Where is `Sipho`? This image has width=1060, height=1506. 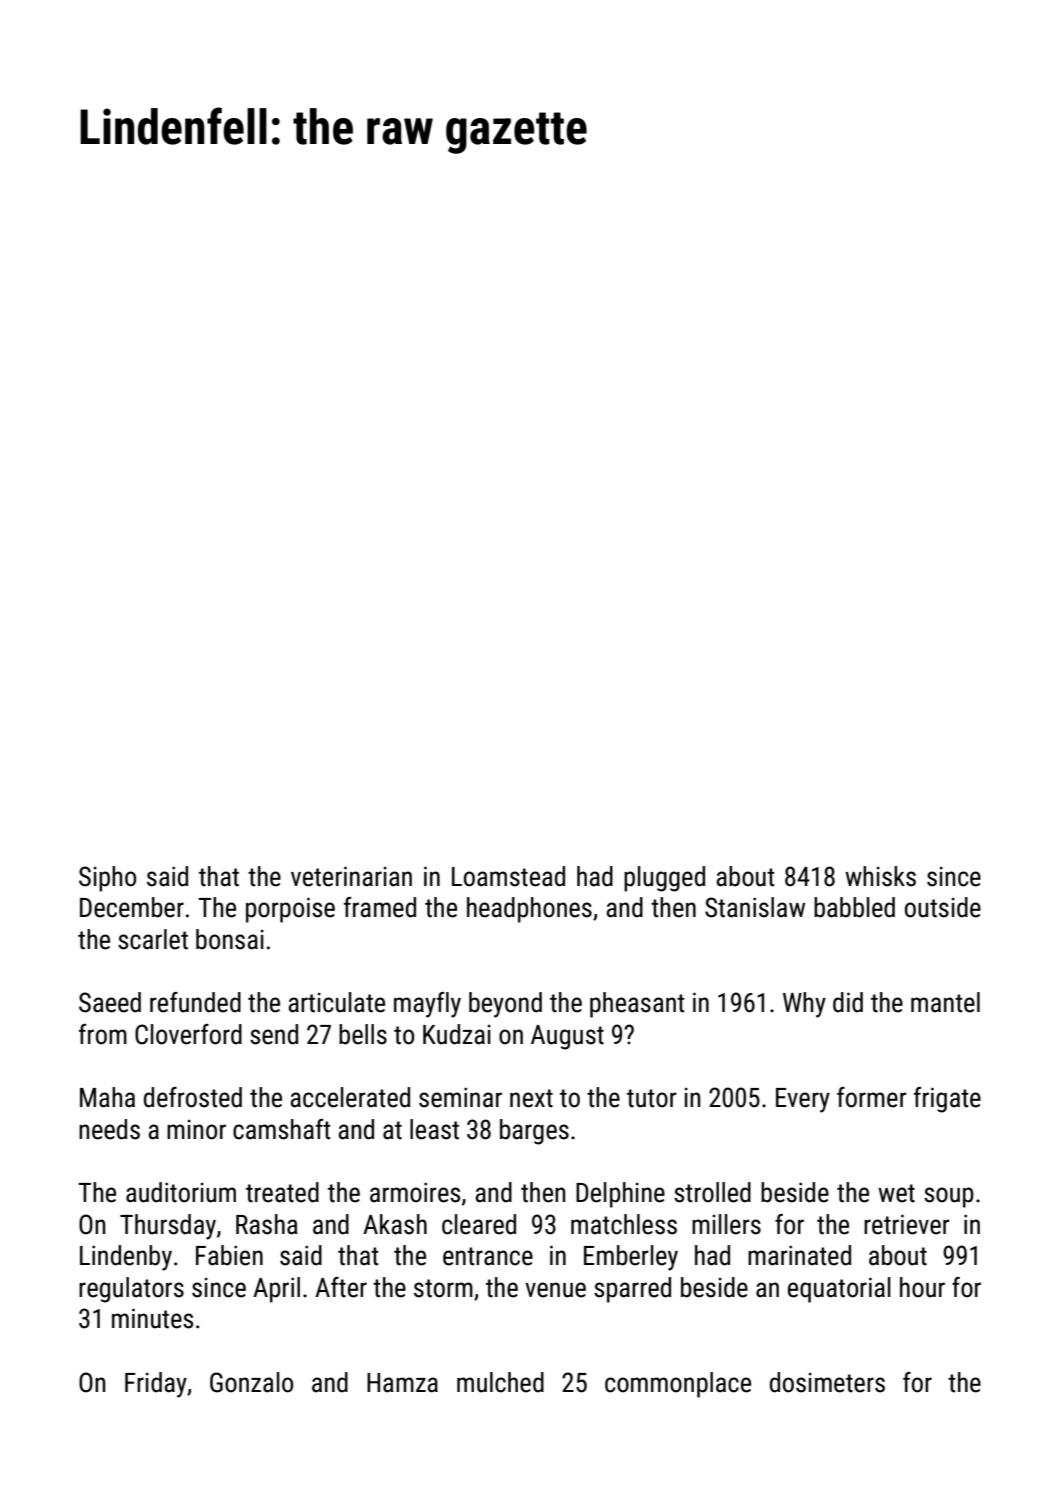 Sipho is located at coordinates (107, 879).
